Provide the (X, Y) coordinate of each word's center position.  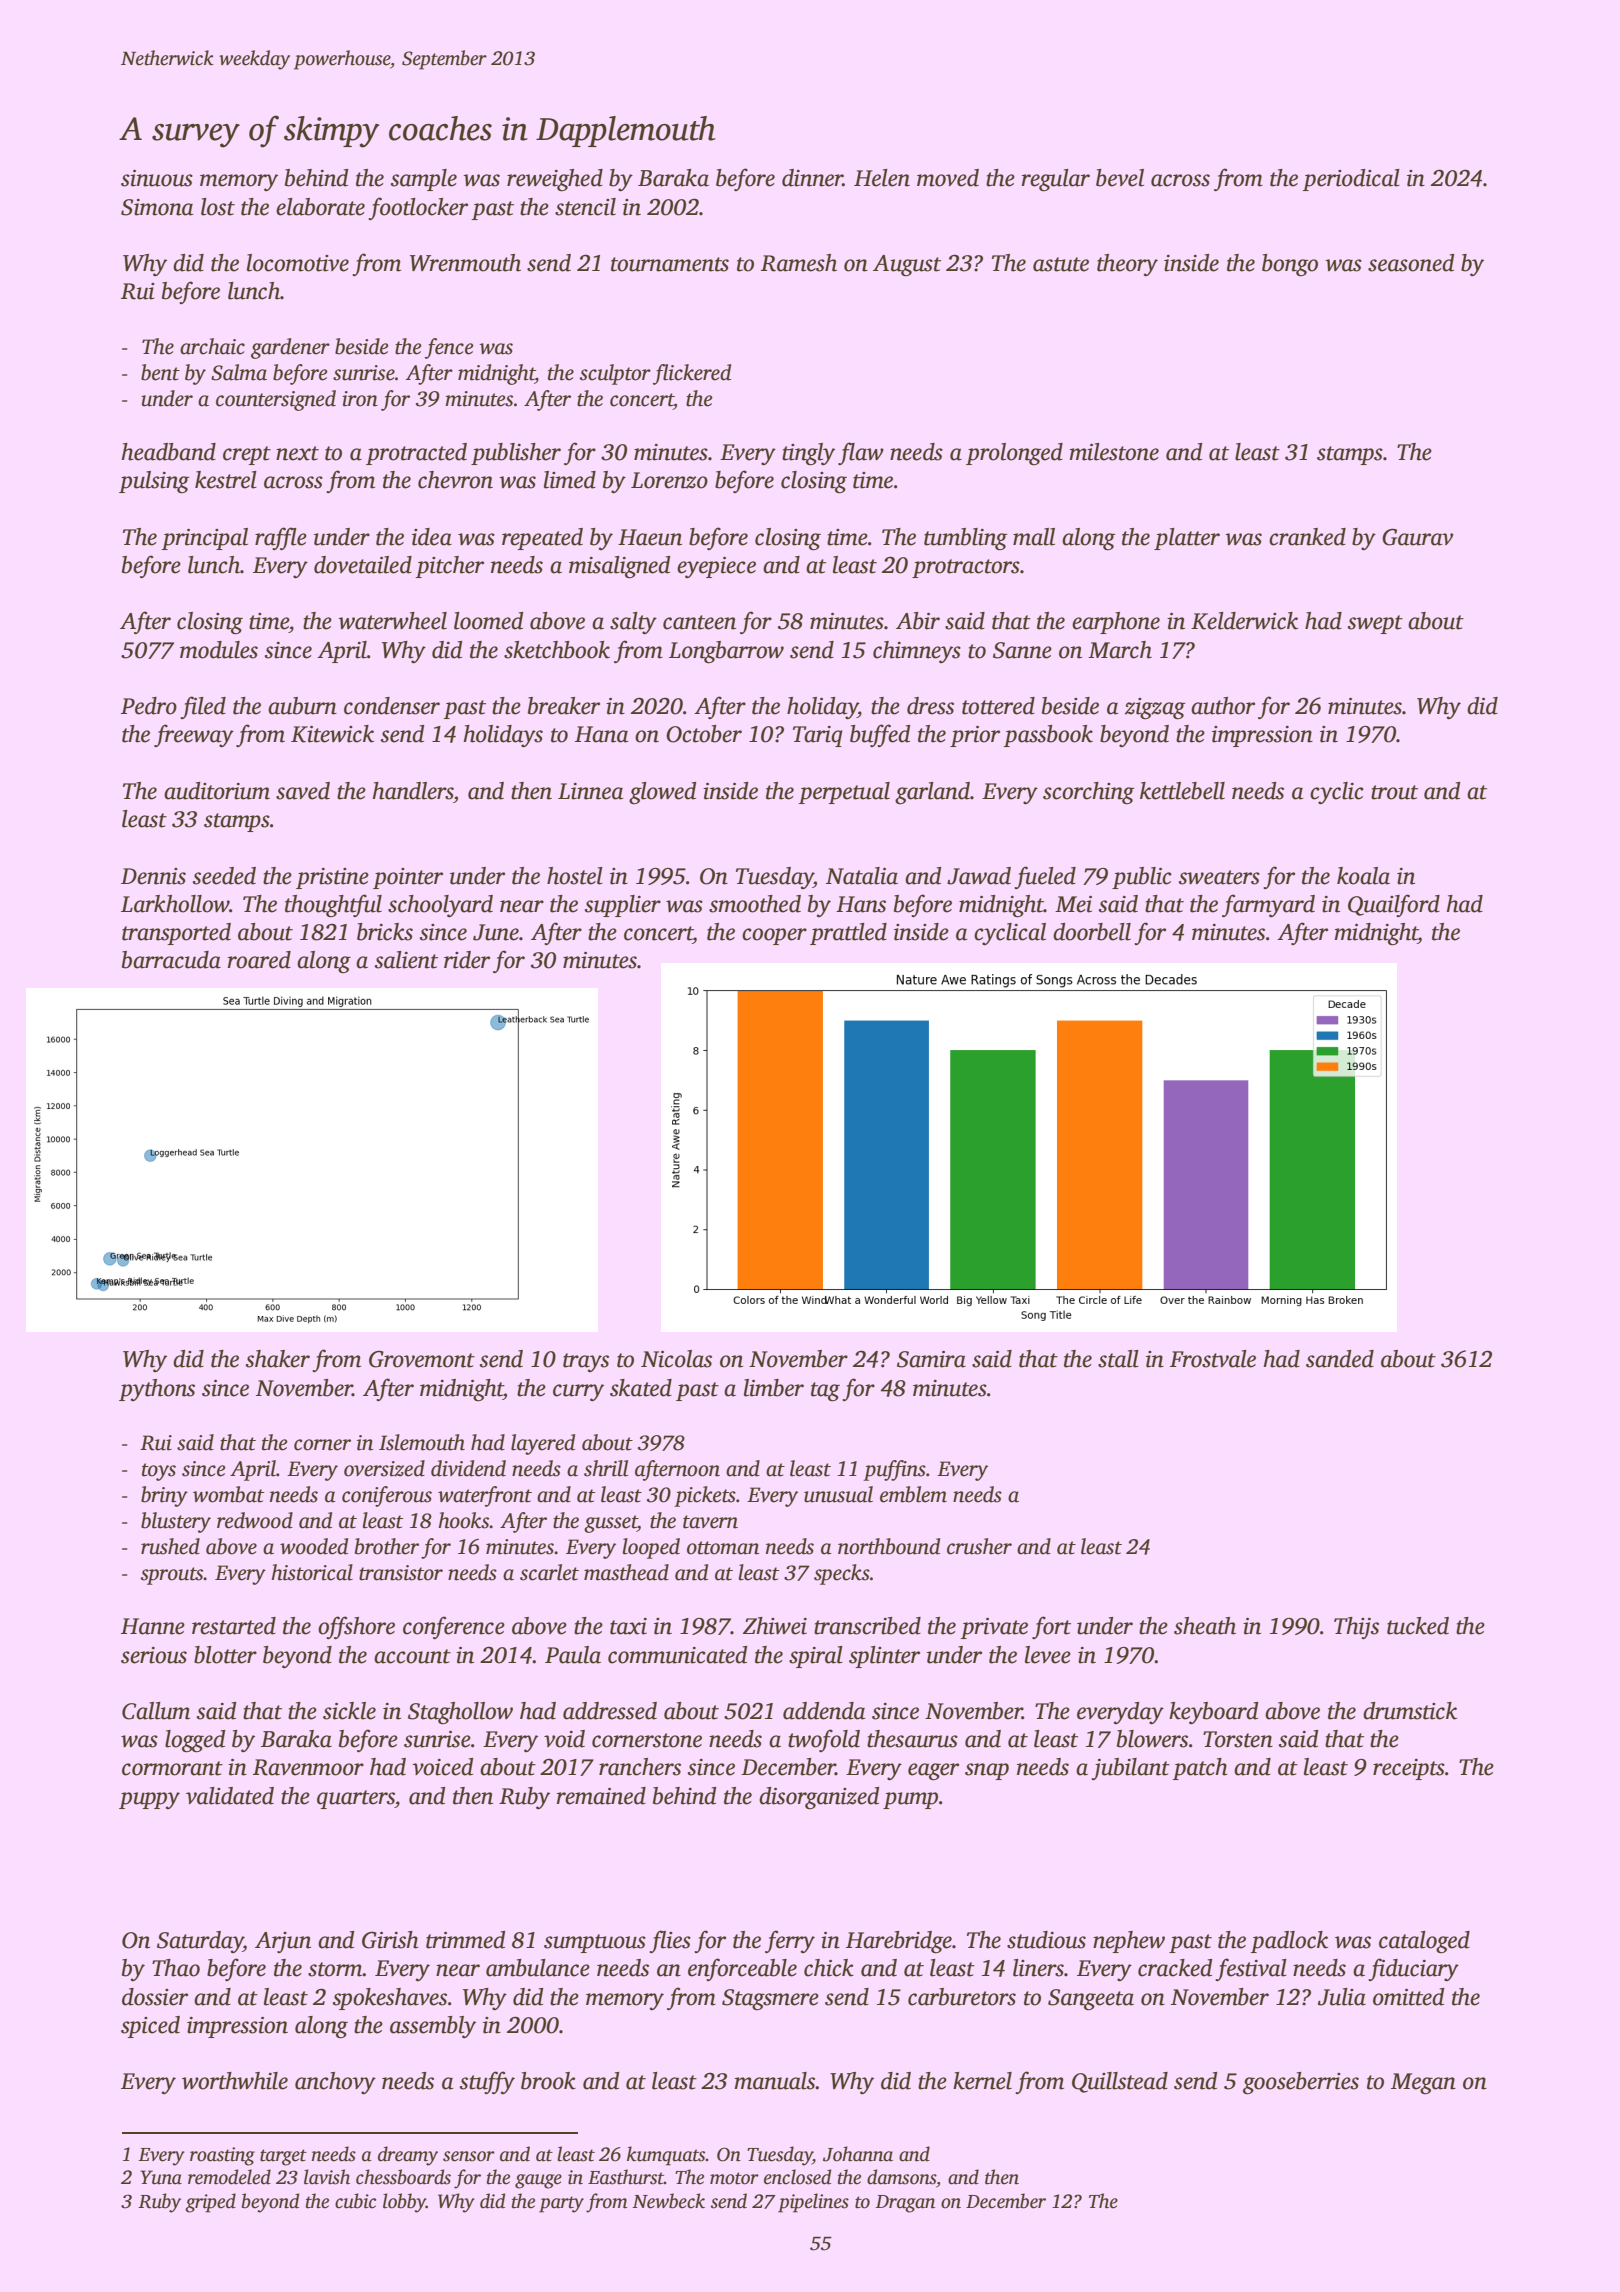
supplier (623, 906)
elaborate (320, 207)
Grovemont (422, 1359)
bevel (1120, 178)
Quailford (1394, 905)
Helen (882, 178)
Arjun (283, 1942)
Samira (931, 1359)
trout (1394, 792)
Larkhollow (175, 904)
